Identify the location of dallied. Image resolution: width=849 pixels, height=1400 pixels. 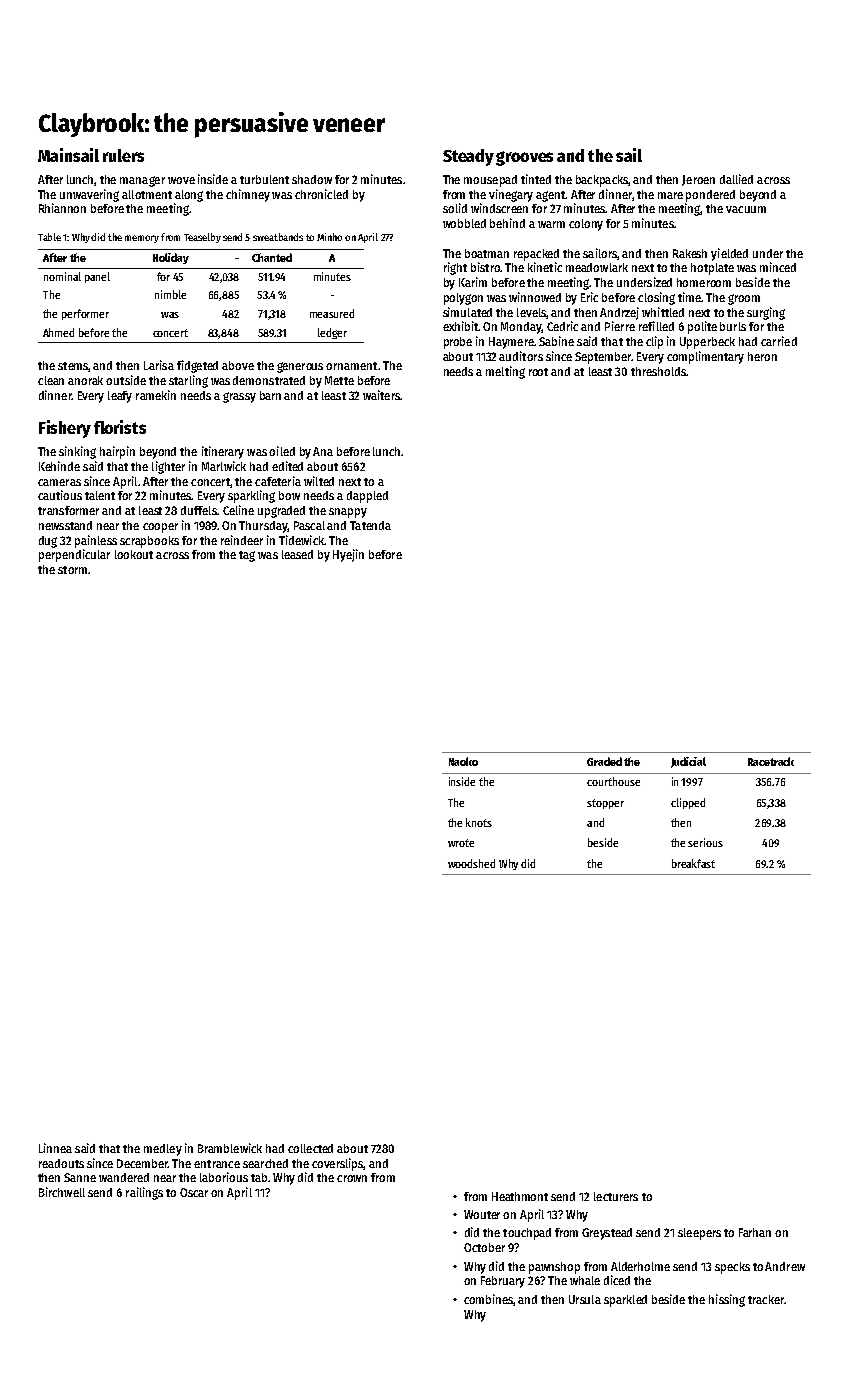
(736, 179).
